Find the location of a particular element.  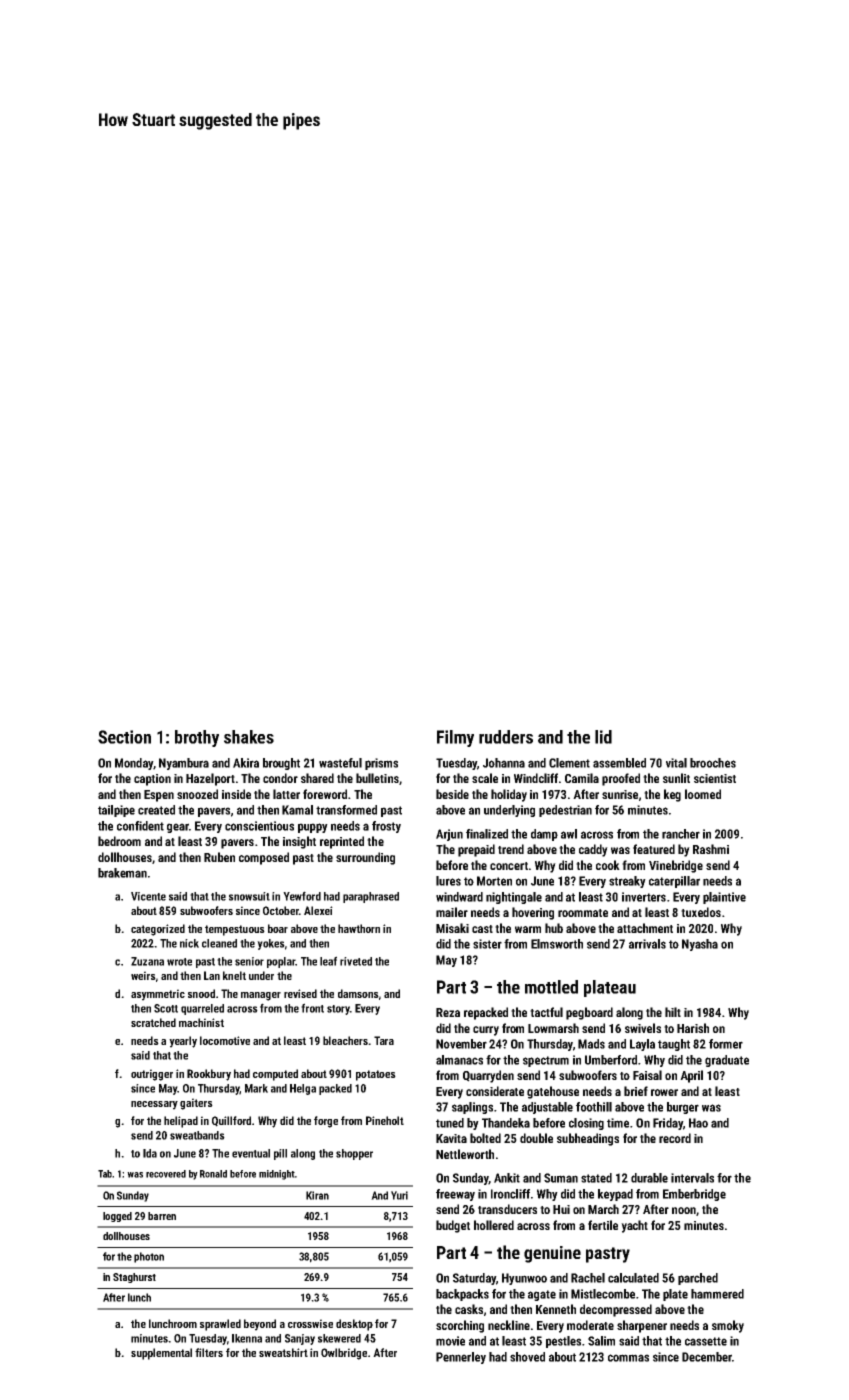

outrigger is located at coordinates (152, 1075).
